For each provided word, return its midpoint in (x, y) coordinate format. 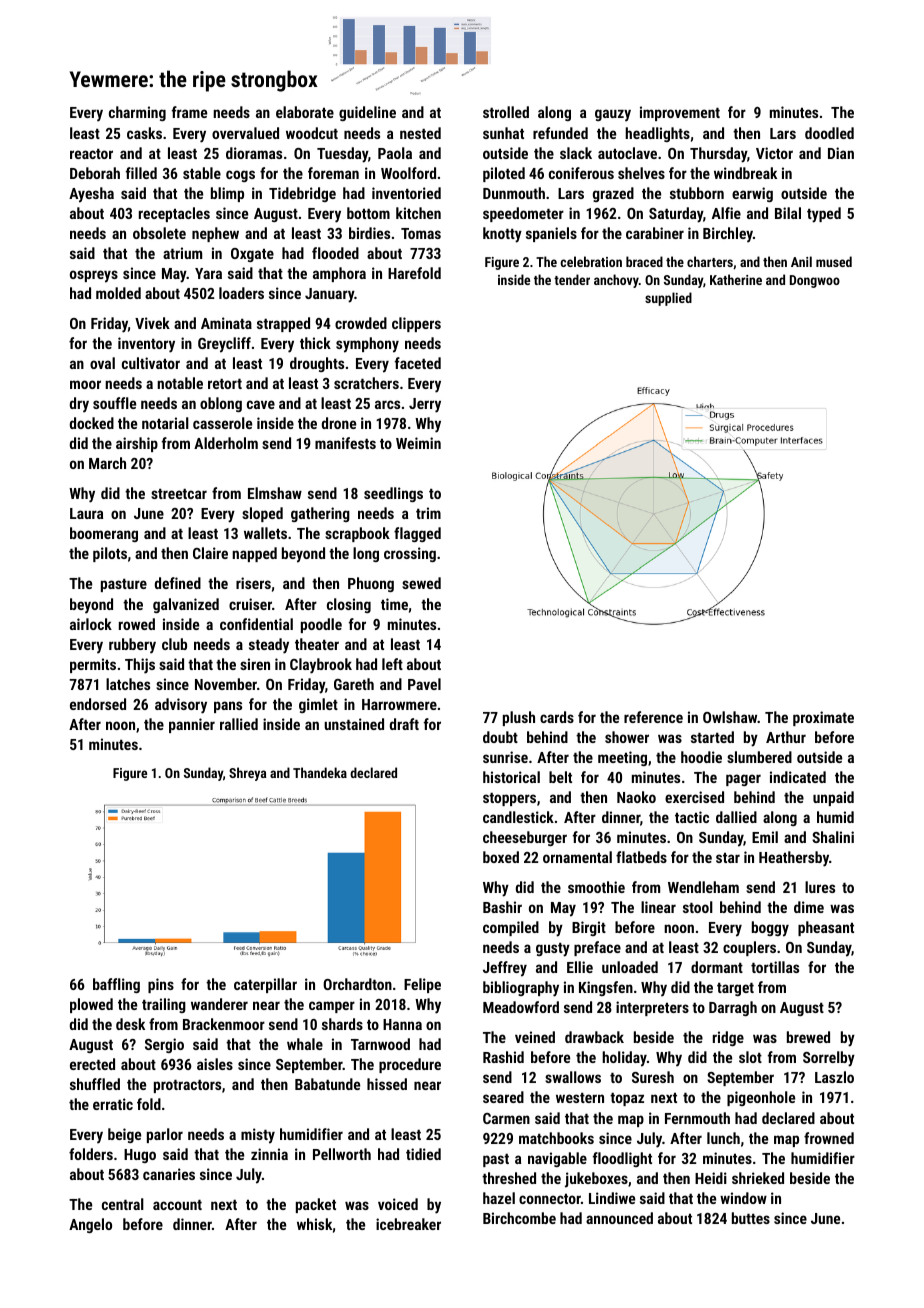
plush (519, 718)
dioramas (254, 153)
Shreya (247, 774)
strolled (506, 112)
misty (258, 1136)
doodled (829, 133)
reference (653, 717)
